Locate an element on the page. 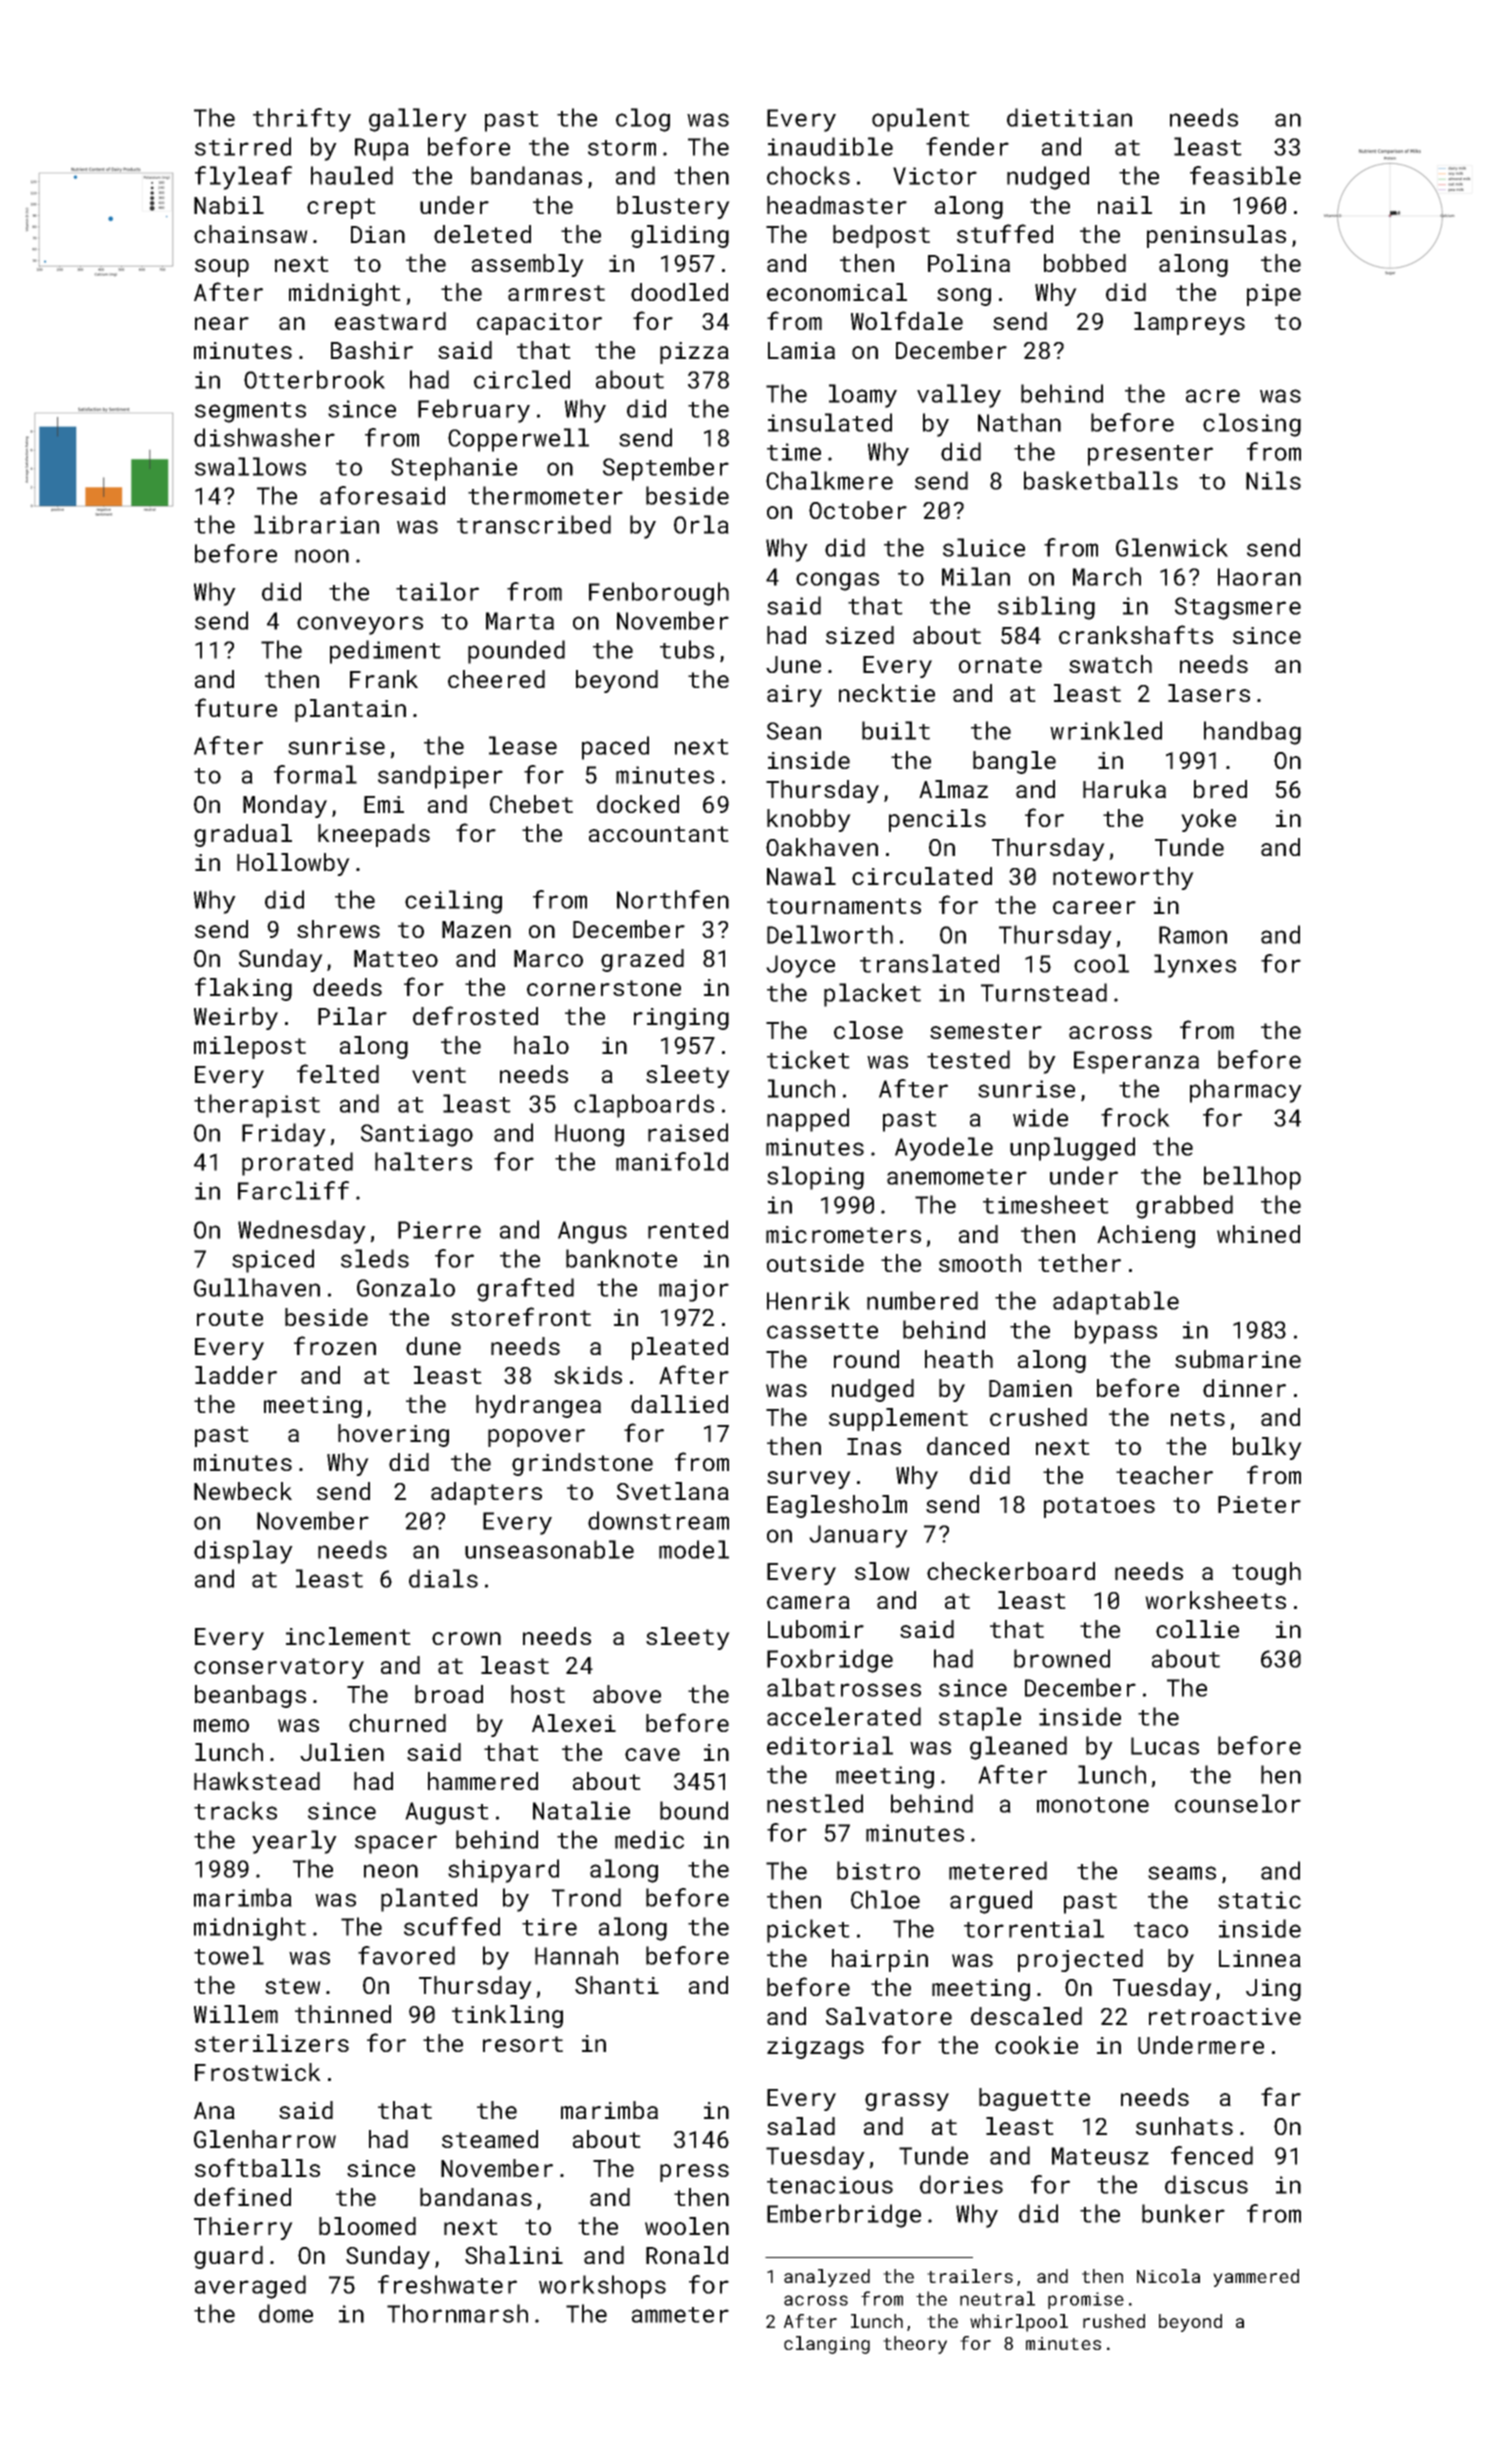 This document has height=2464, width=1496. felted is located at coordinates (338, 1073).
